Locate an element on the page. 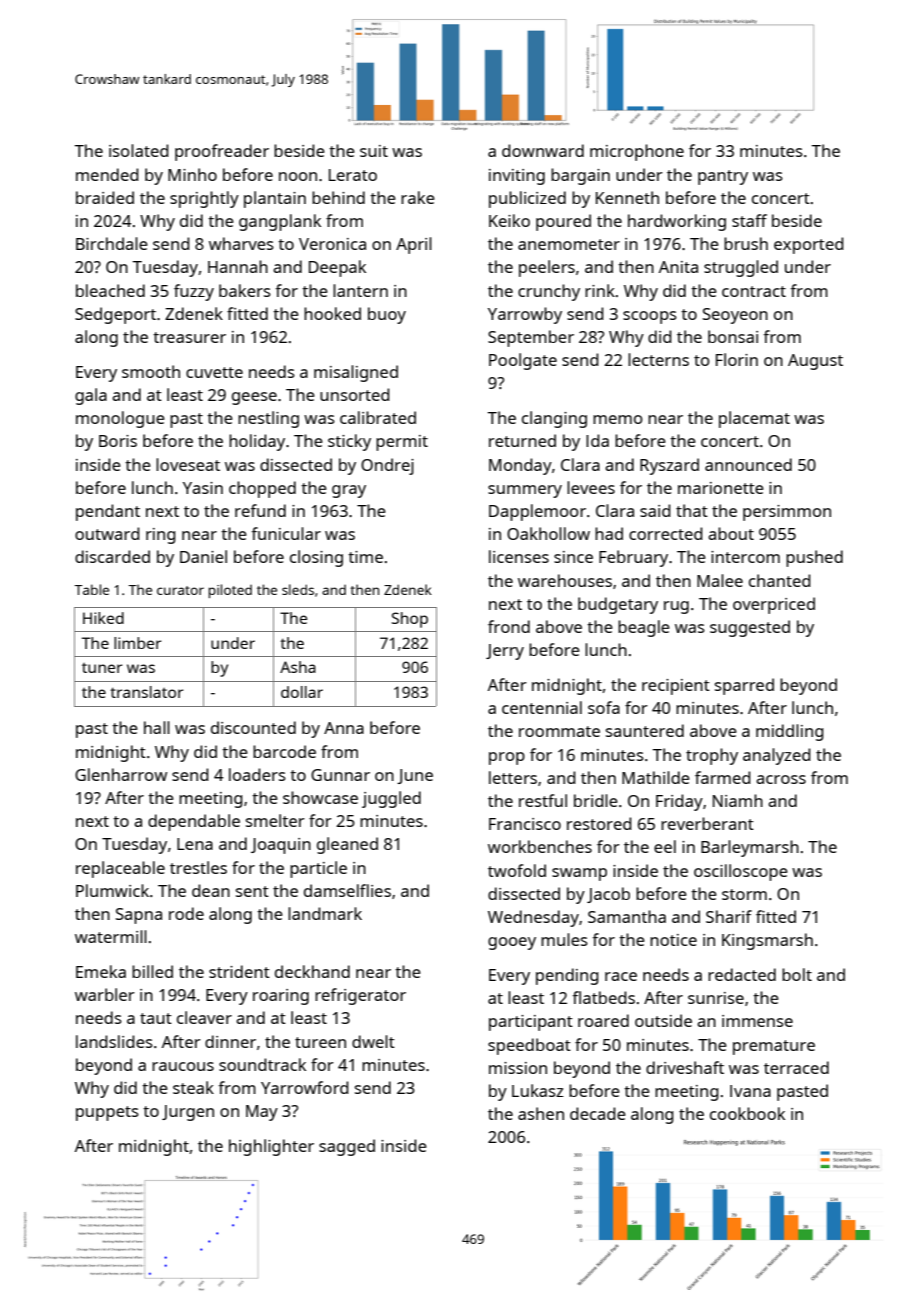 The height and width of the image is (1314, 924). gray is located at coordinates (349, 491).
